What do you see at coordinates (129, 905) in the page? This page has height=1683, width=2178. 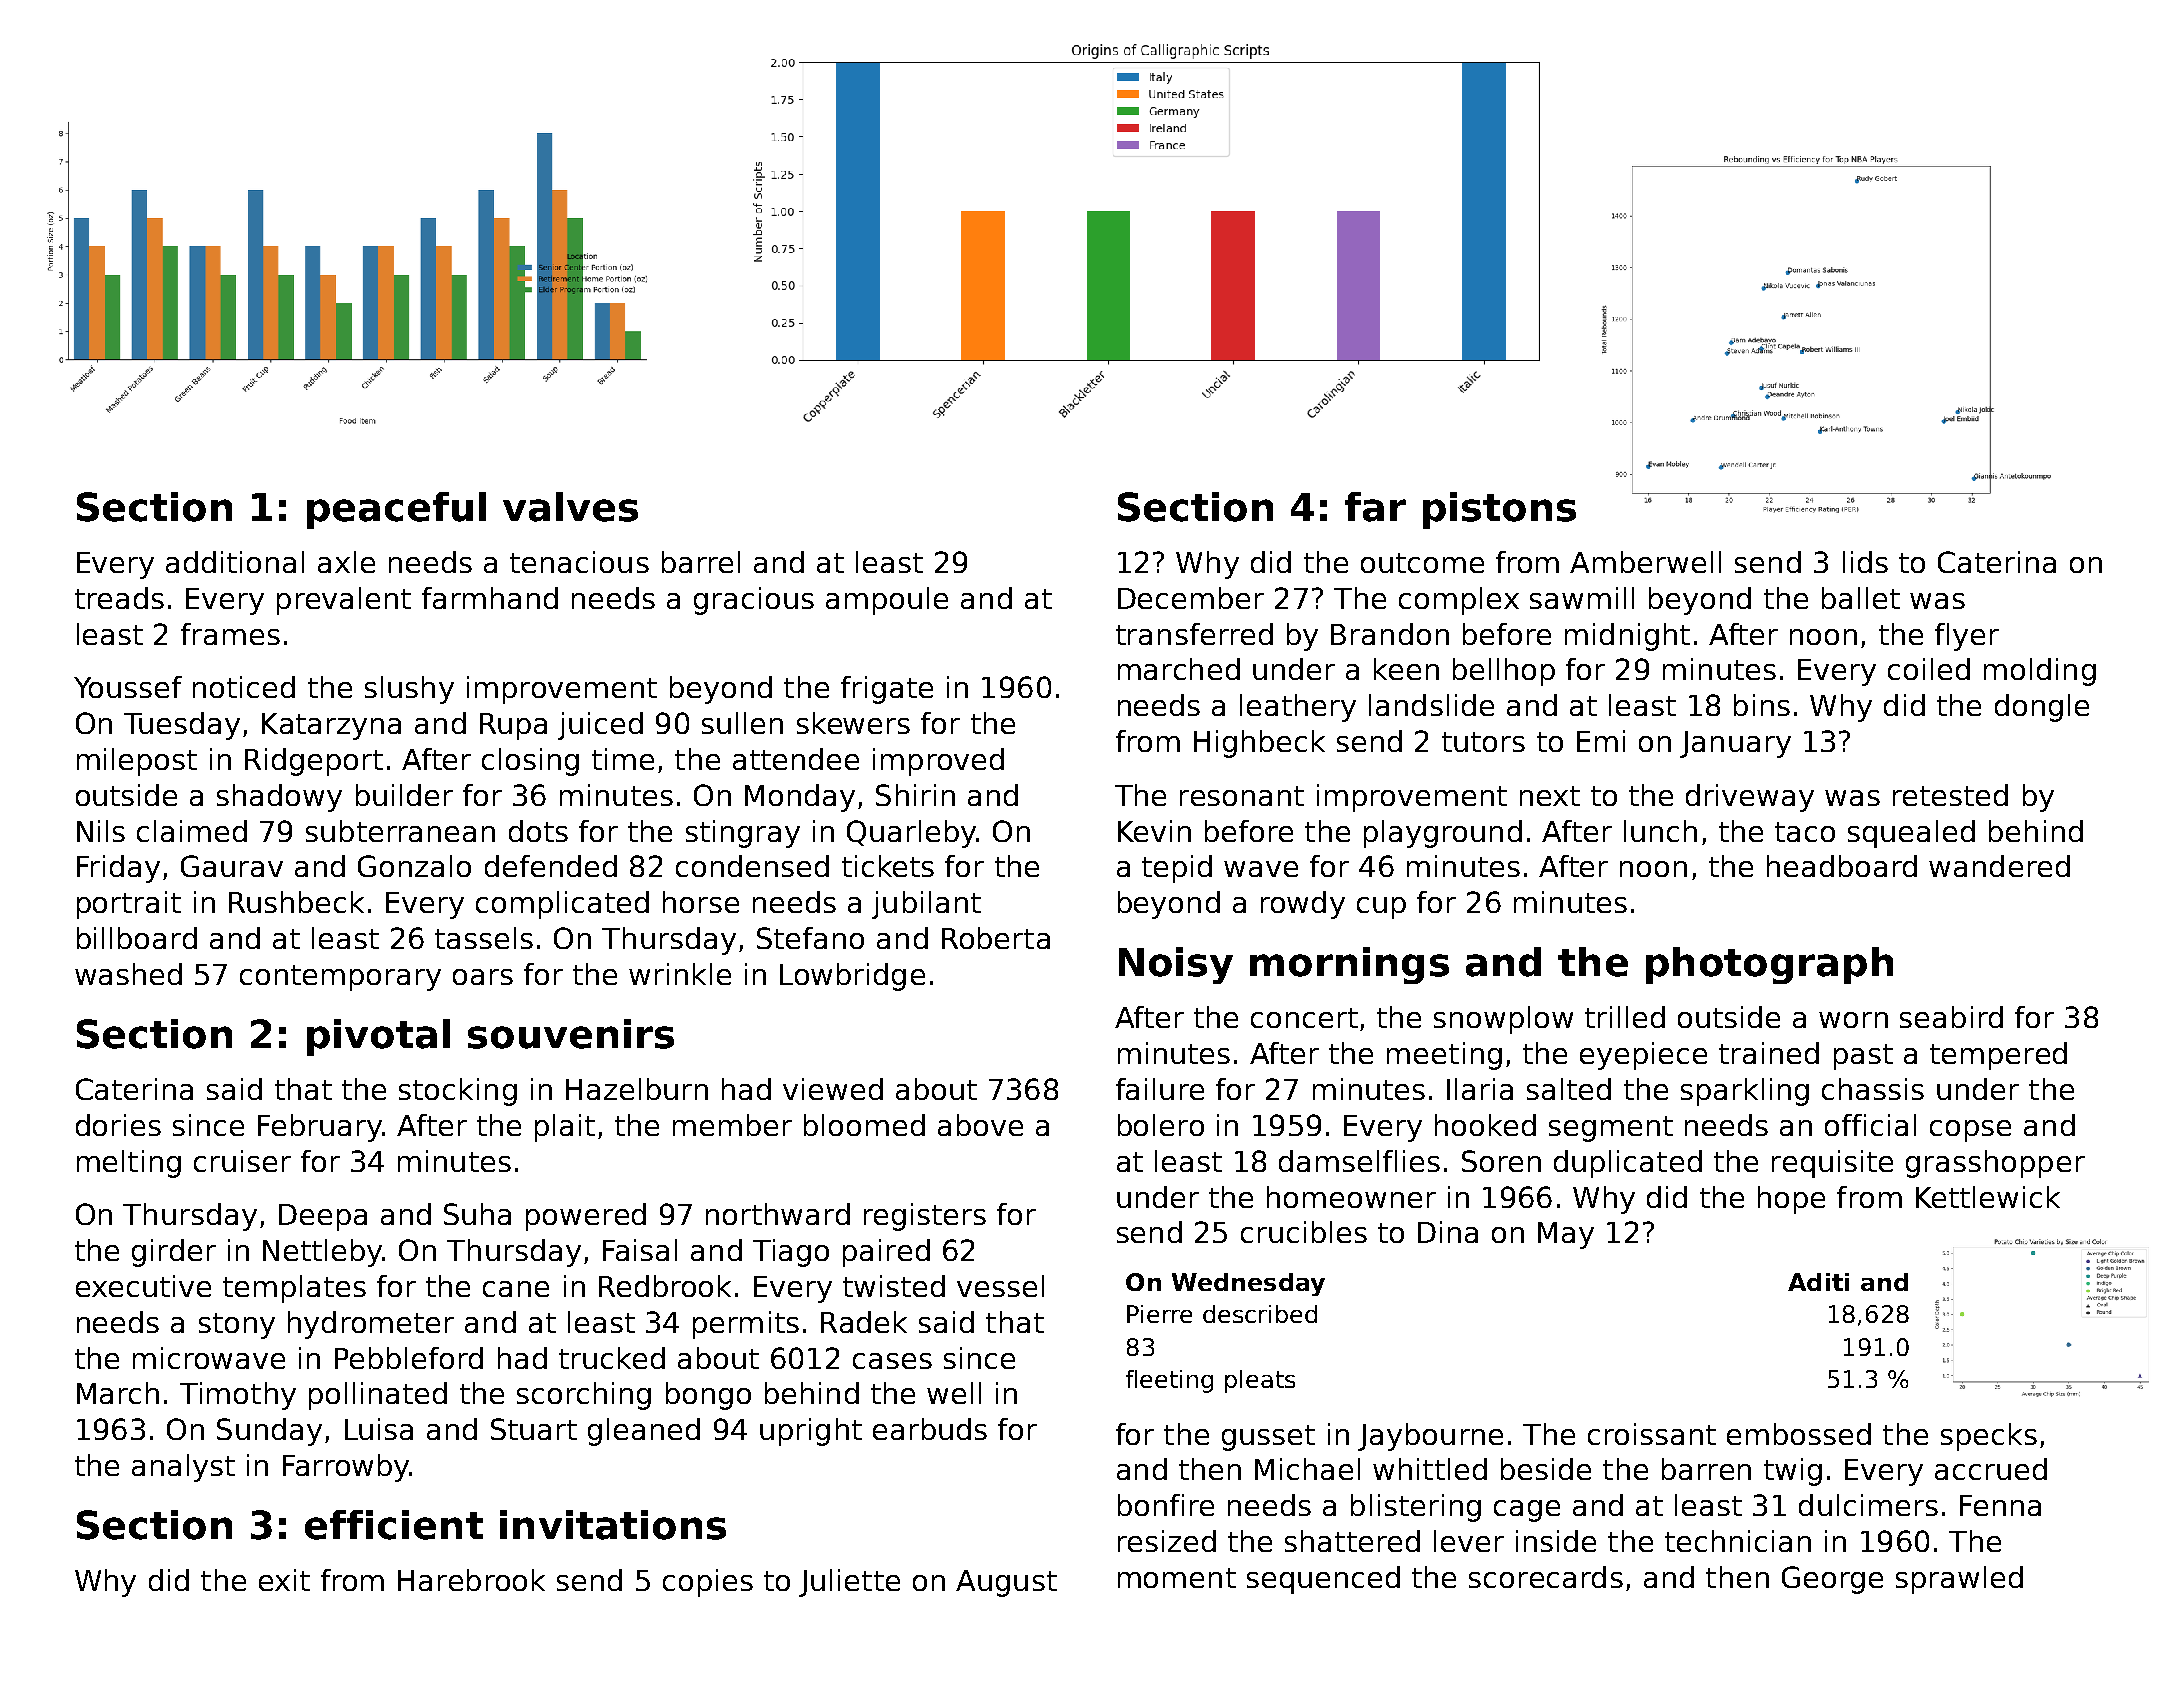 I see `portrait` at bounding box center [129, 905].
